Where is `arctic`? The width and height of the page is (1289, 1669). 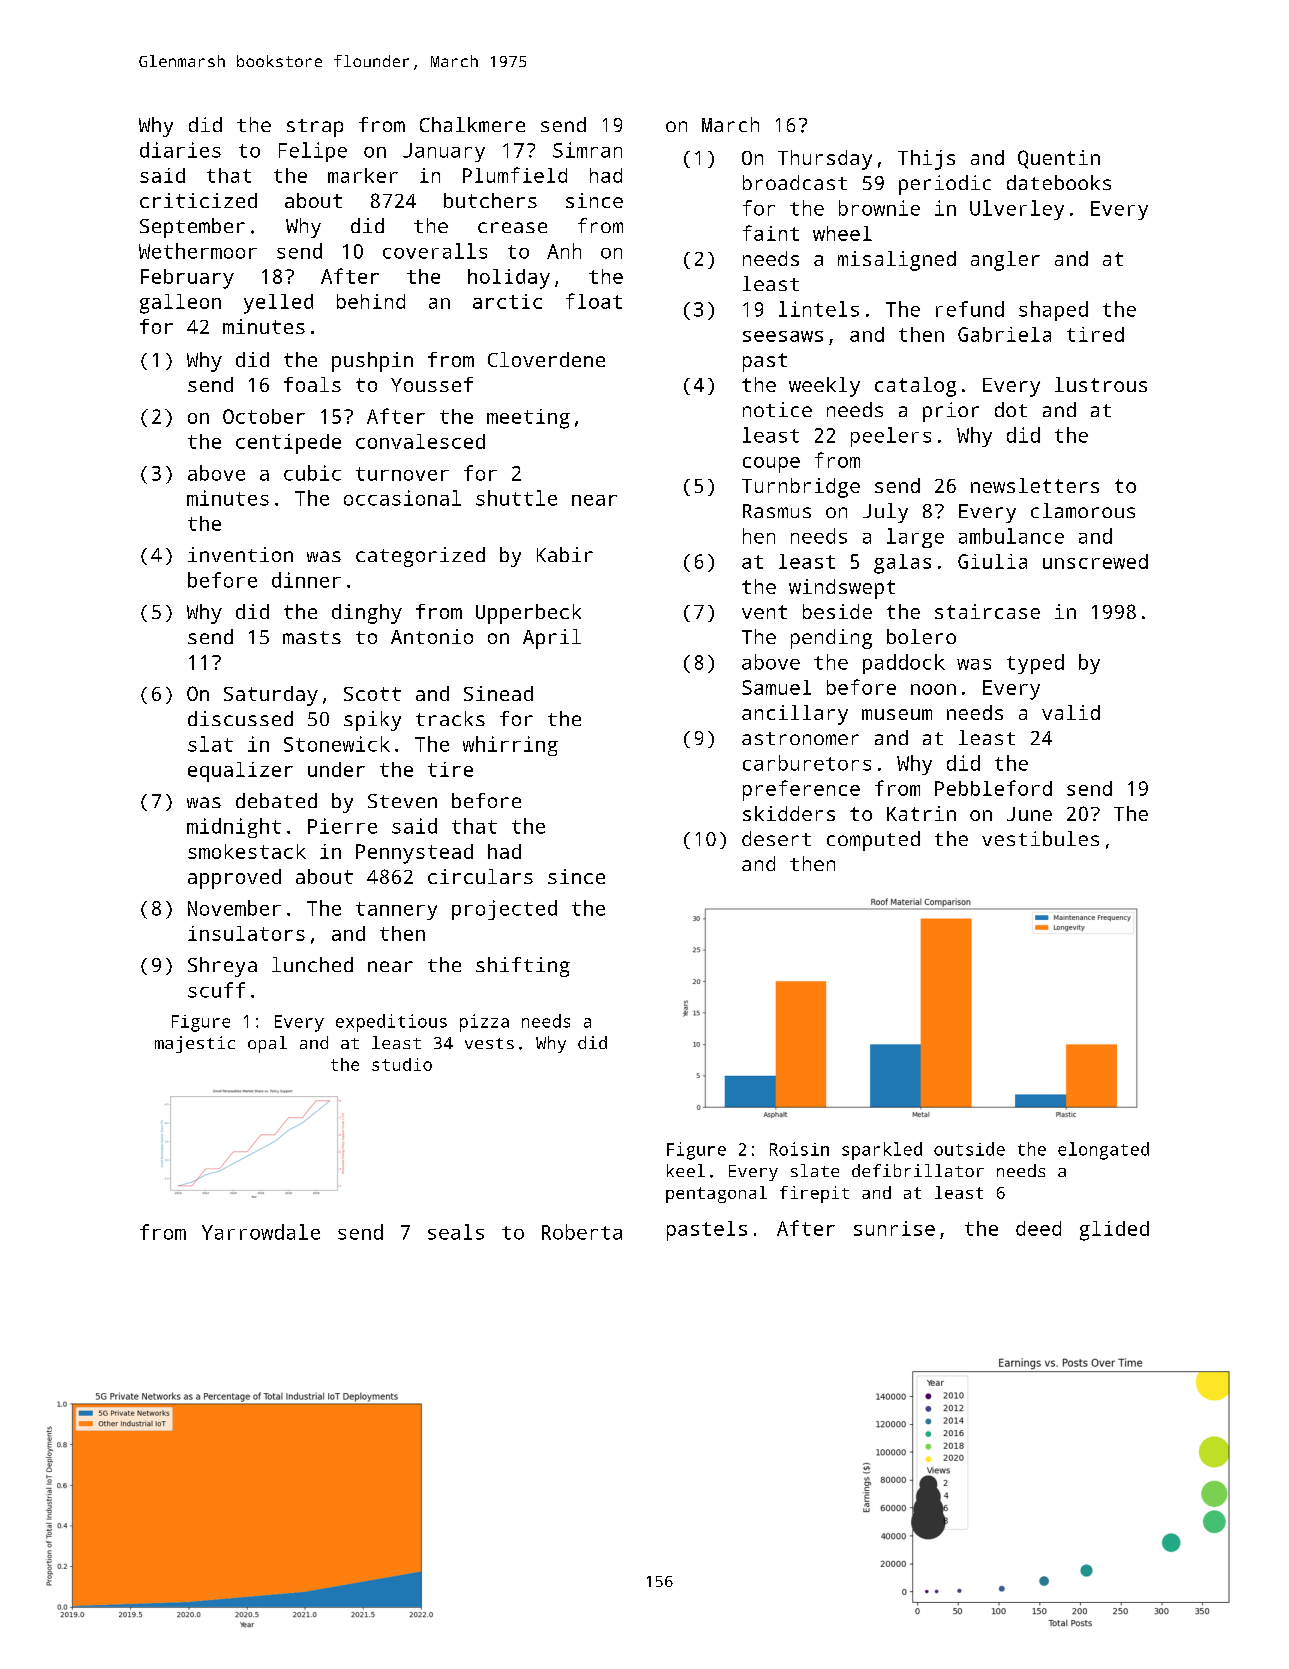 arctic is located at coordinates (507, 301).
